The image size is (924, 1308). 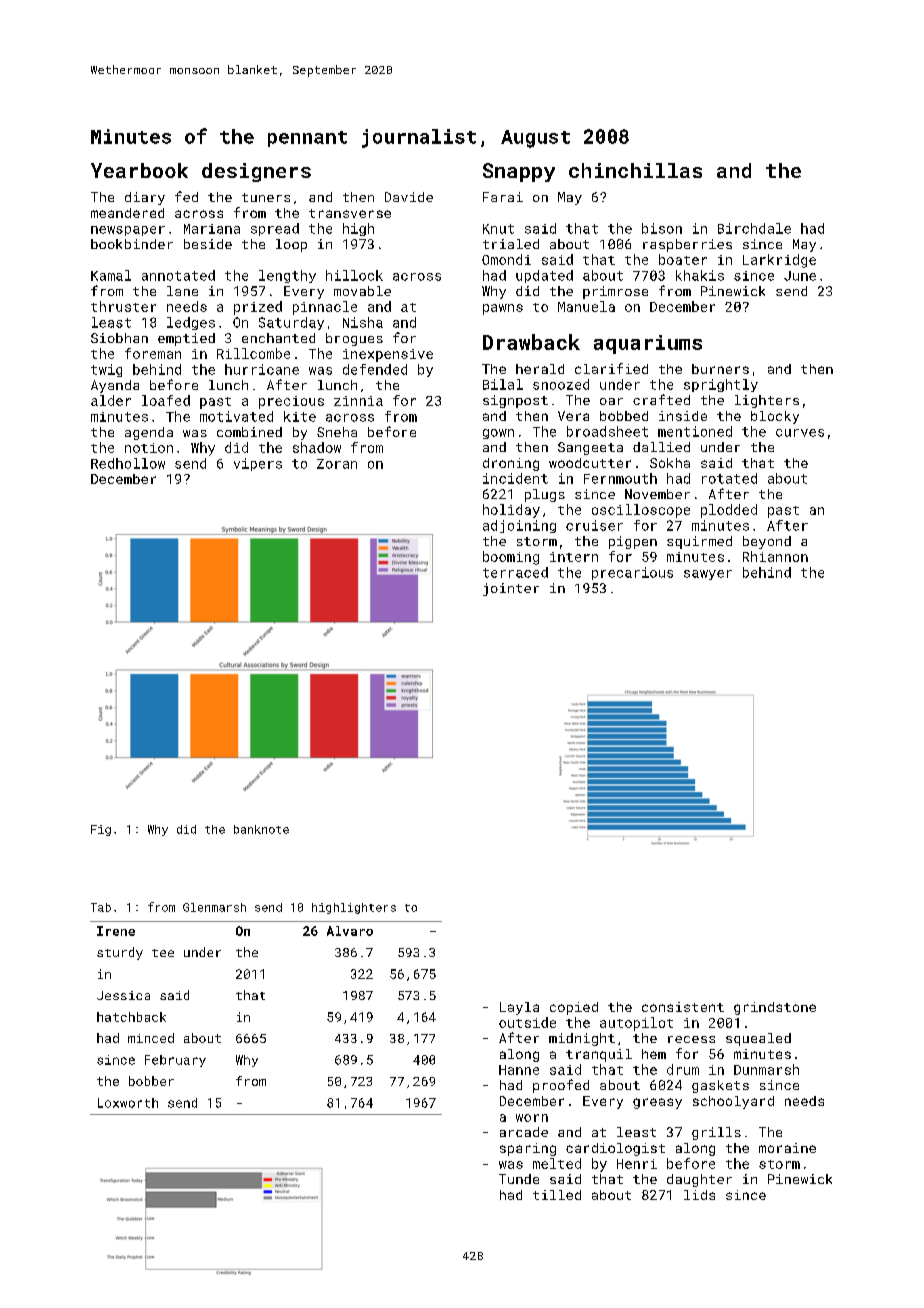 What do you see at coordinates (101, 907) in the screenshot?
I see `Tab` at bounding box center [101, 907].
